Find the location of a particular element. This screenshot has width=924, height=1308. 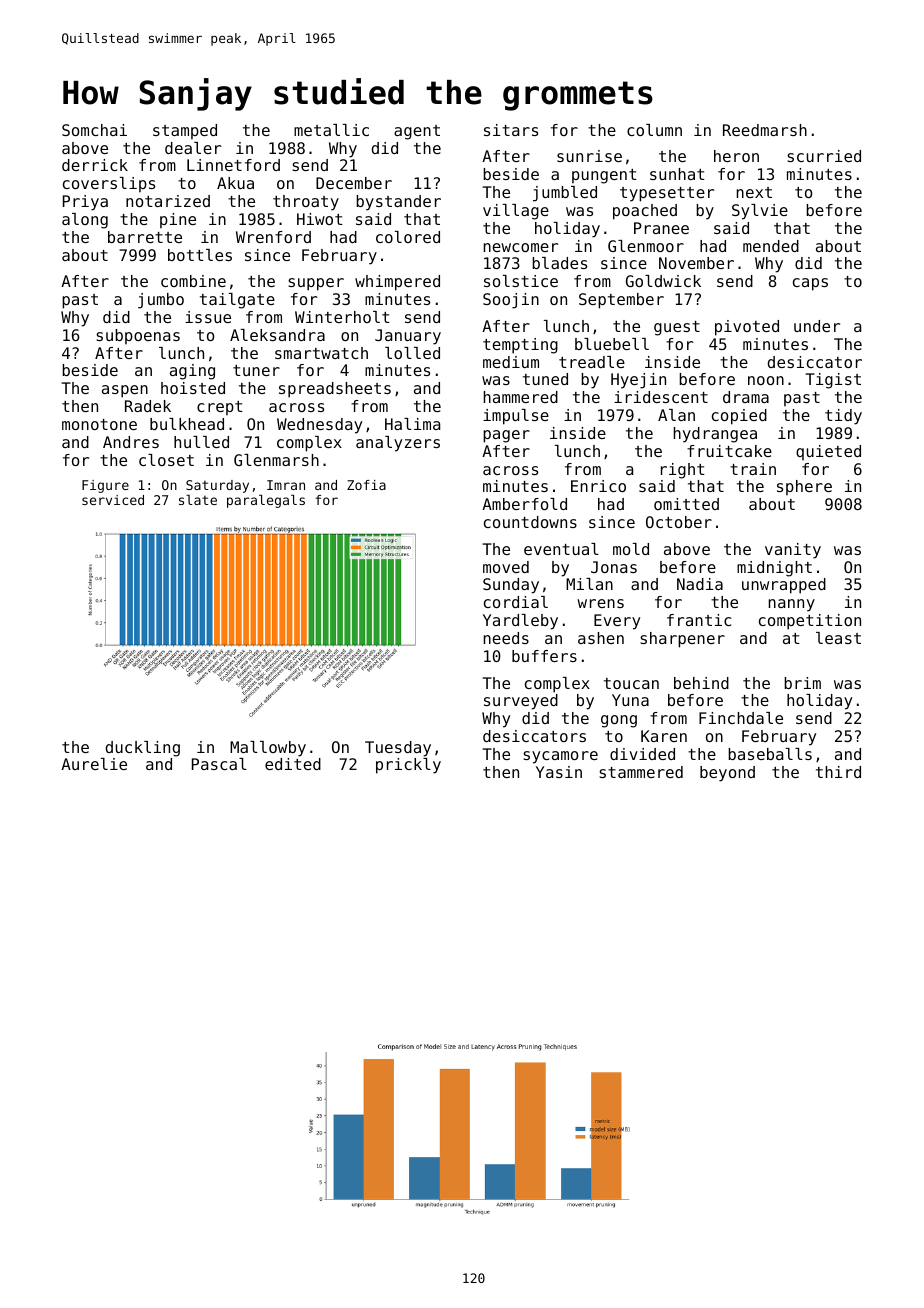

serviced is located at coordinates (113, 500).
